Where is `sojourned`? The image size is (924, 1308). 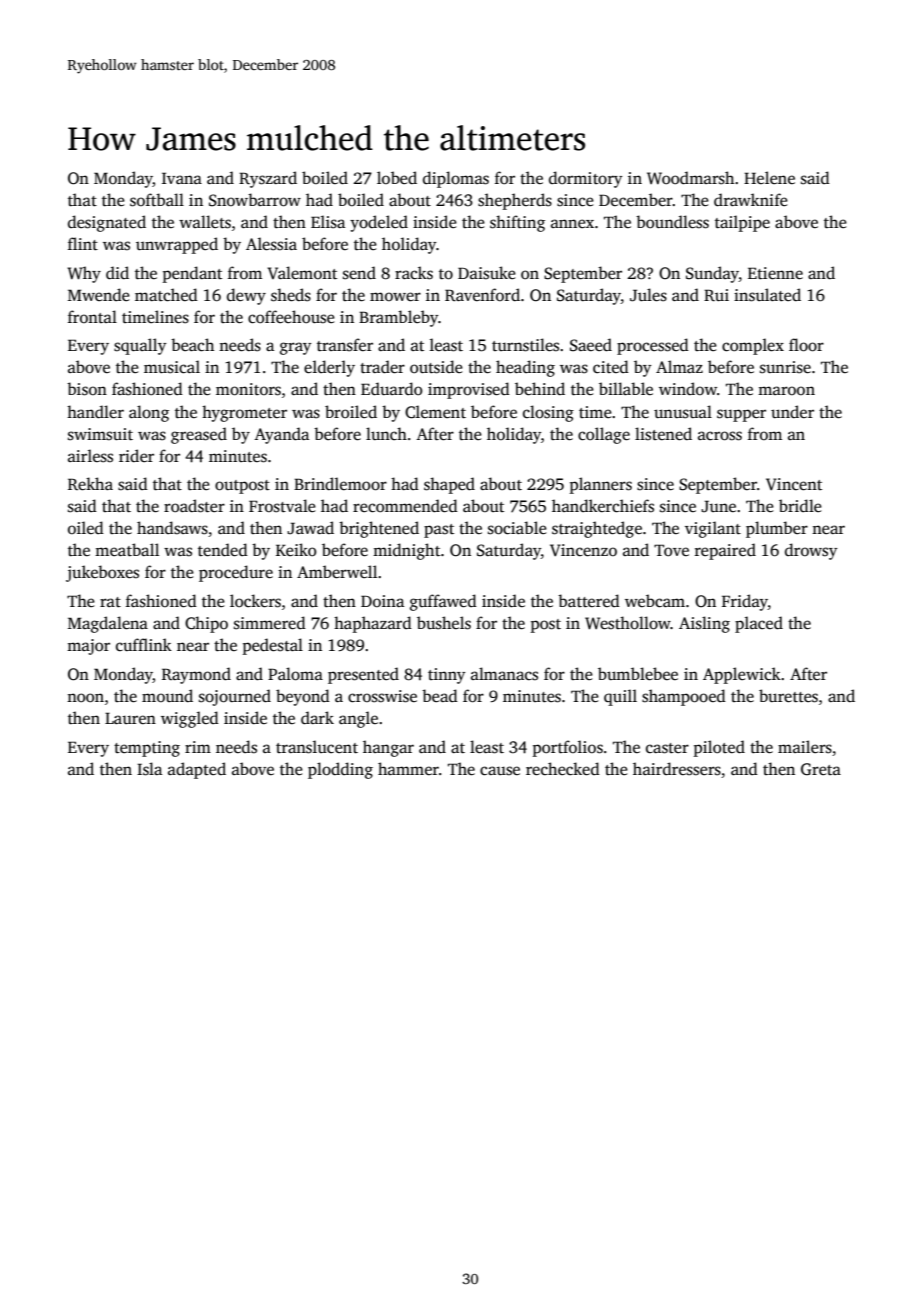 sojourned is located at coordinates (235, 697).
